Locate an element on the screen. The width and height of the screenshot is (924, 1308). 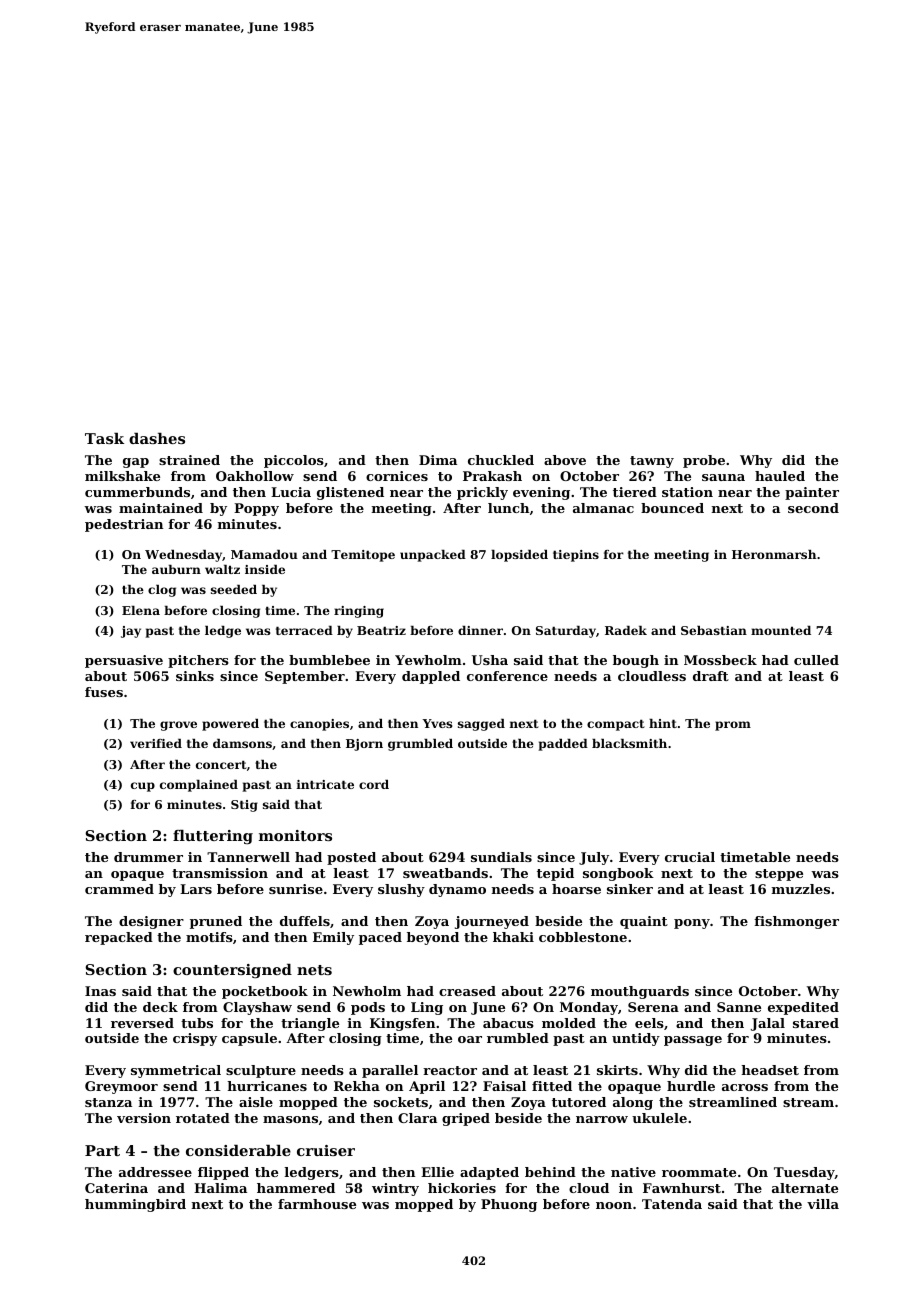
hauled is located at coordinates (780, 476).
